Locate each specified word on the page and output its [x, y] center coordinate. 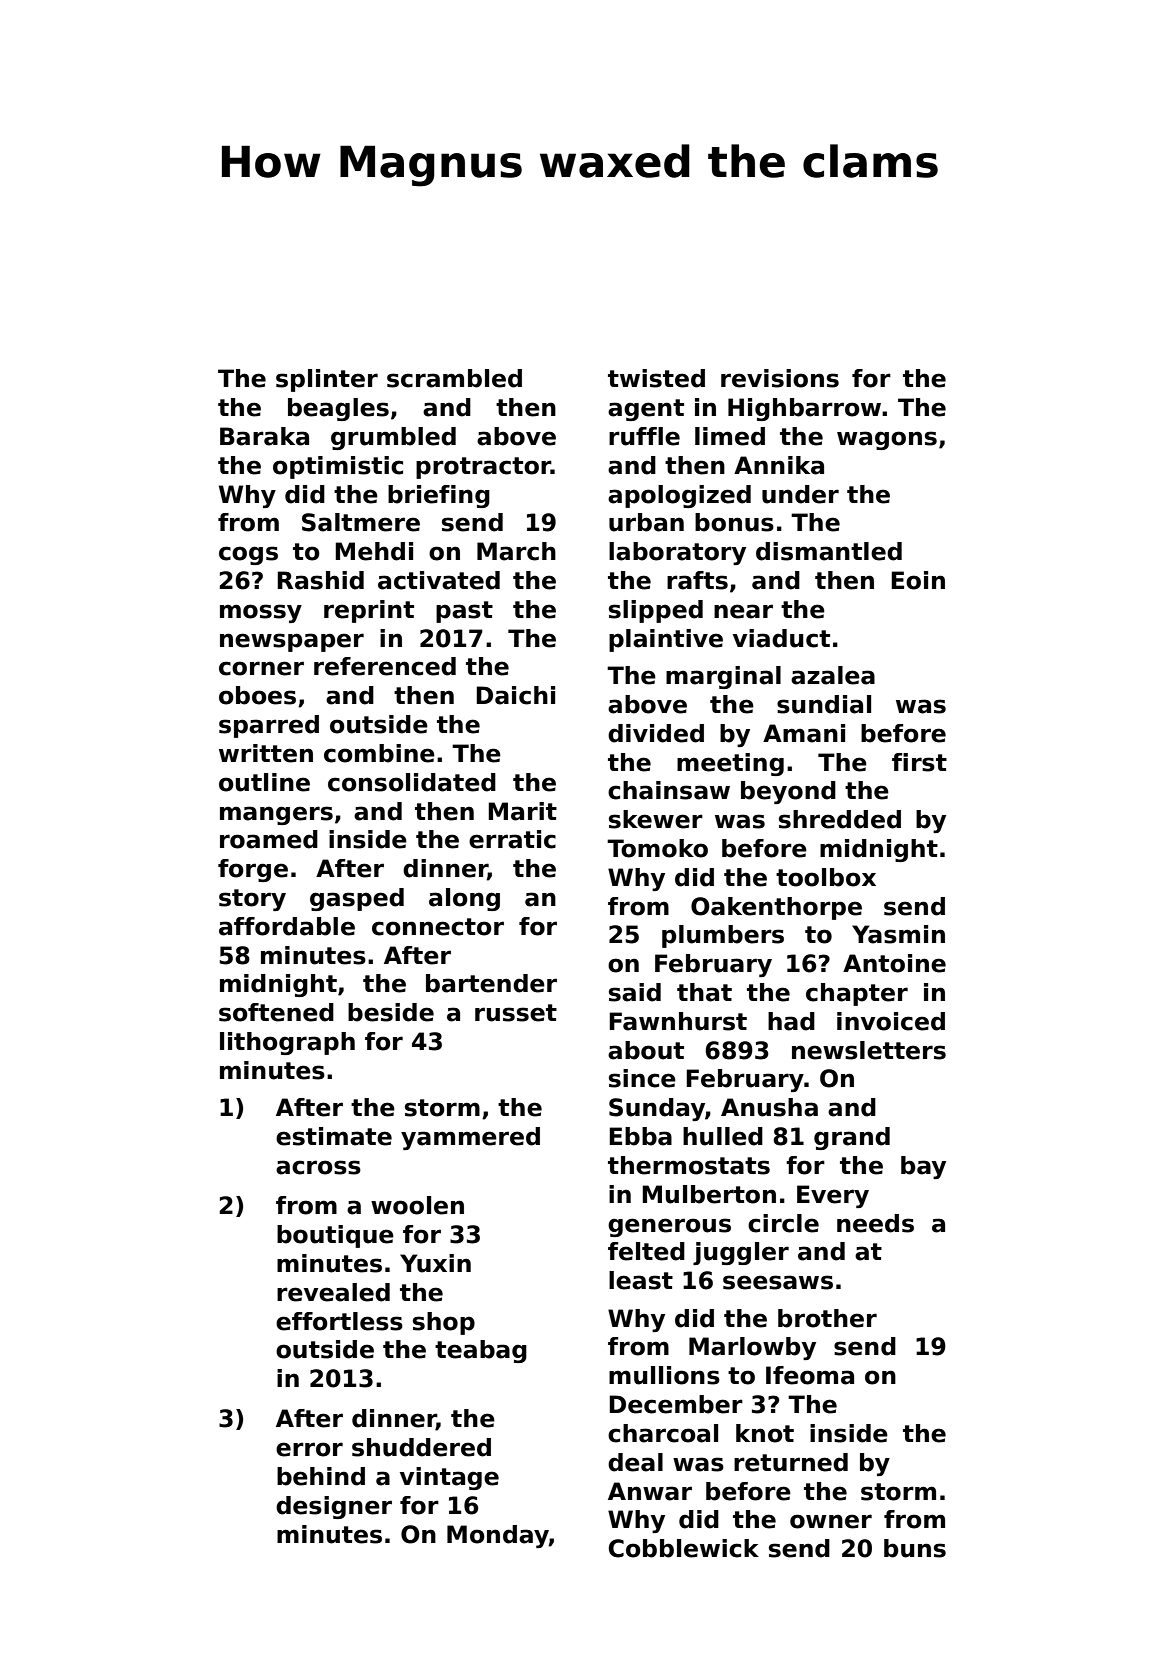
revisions [780, 378]
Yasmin [898, 934]
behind [321, 1476]
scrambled [454, 378]
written [266, 753]
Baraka [264, 436]
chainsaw [669, 790]
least [641, 1280]
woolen [417, 1205]
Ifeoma [810, 1375]
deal [635, 1462]
